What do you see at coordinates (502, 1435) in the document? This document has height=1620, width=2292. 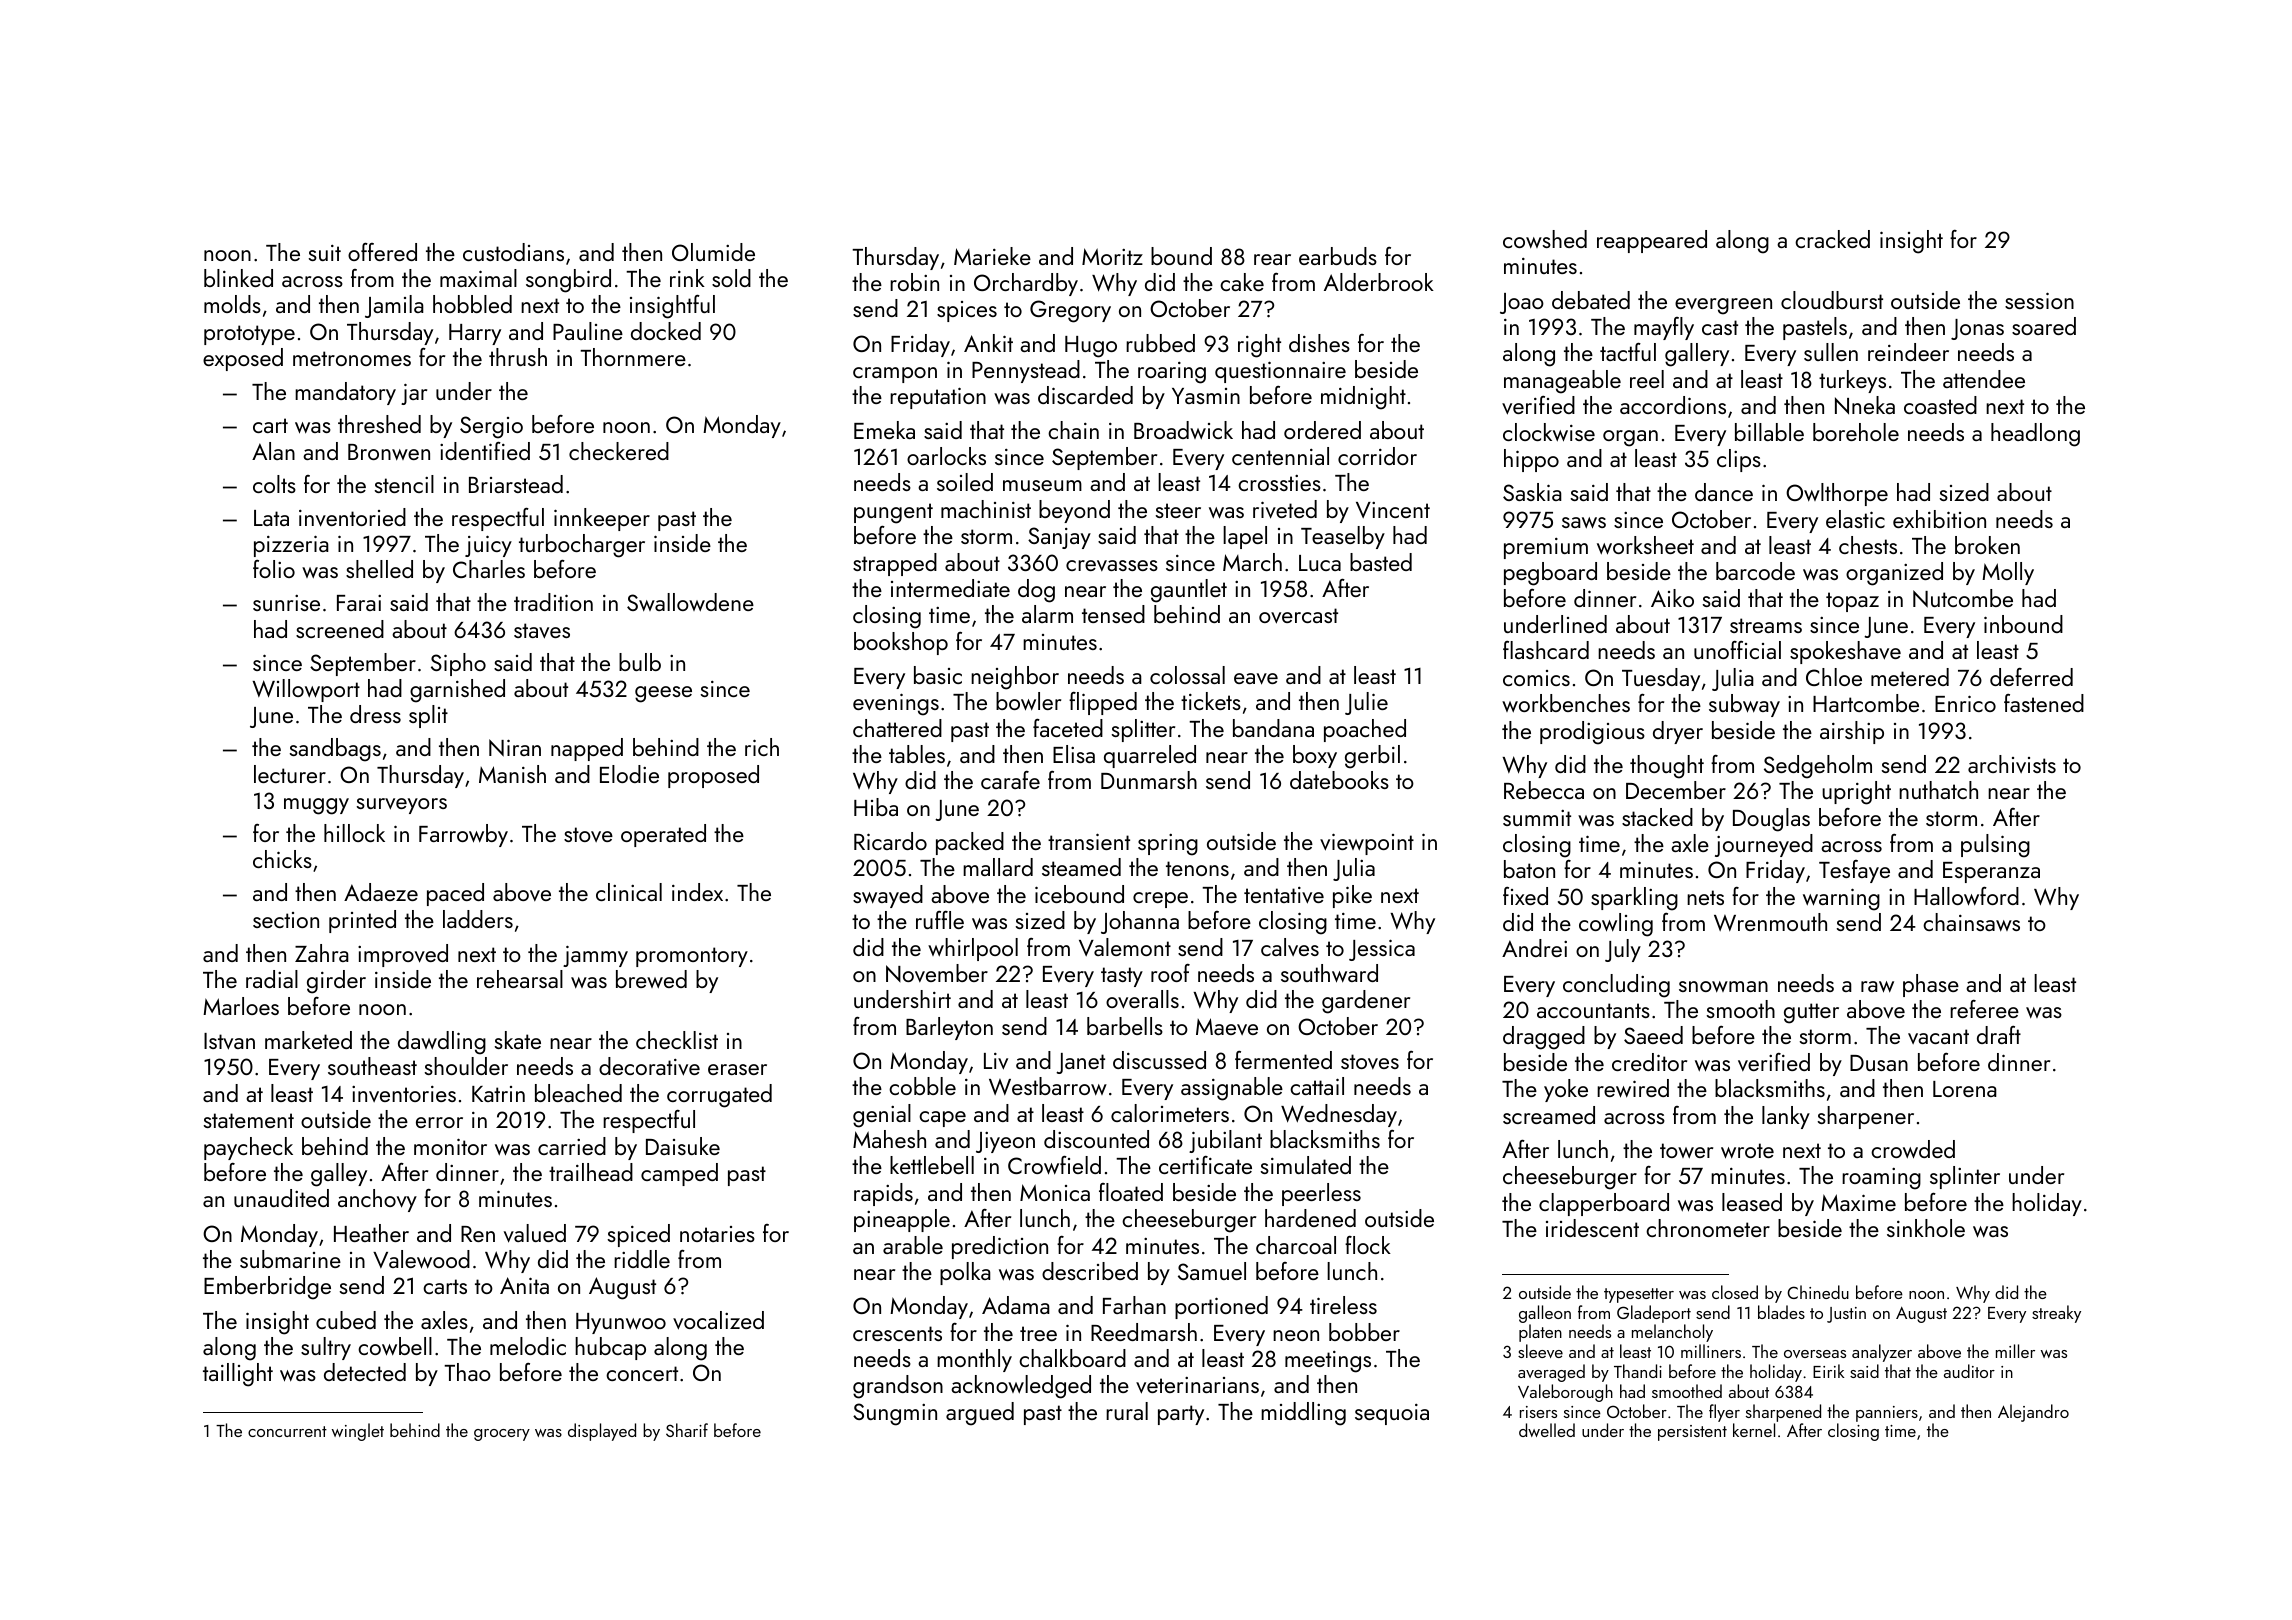 I see `grocery` at bounding box center [502, 1435].
